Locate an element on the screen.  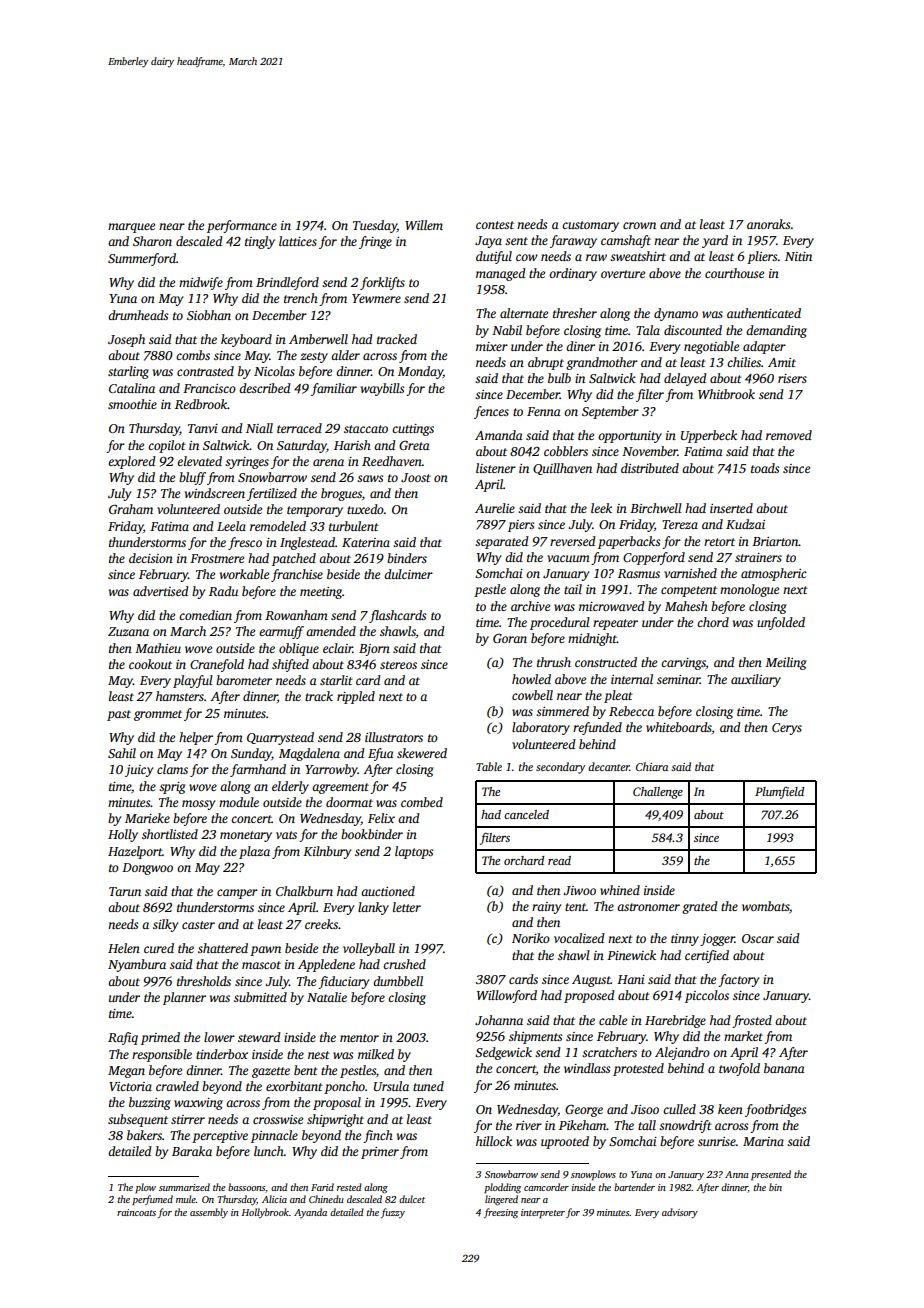
astronomer is located at coordinates (648, 907).
